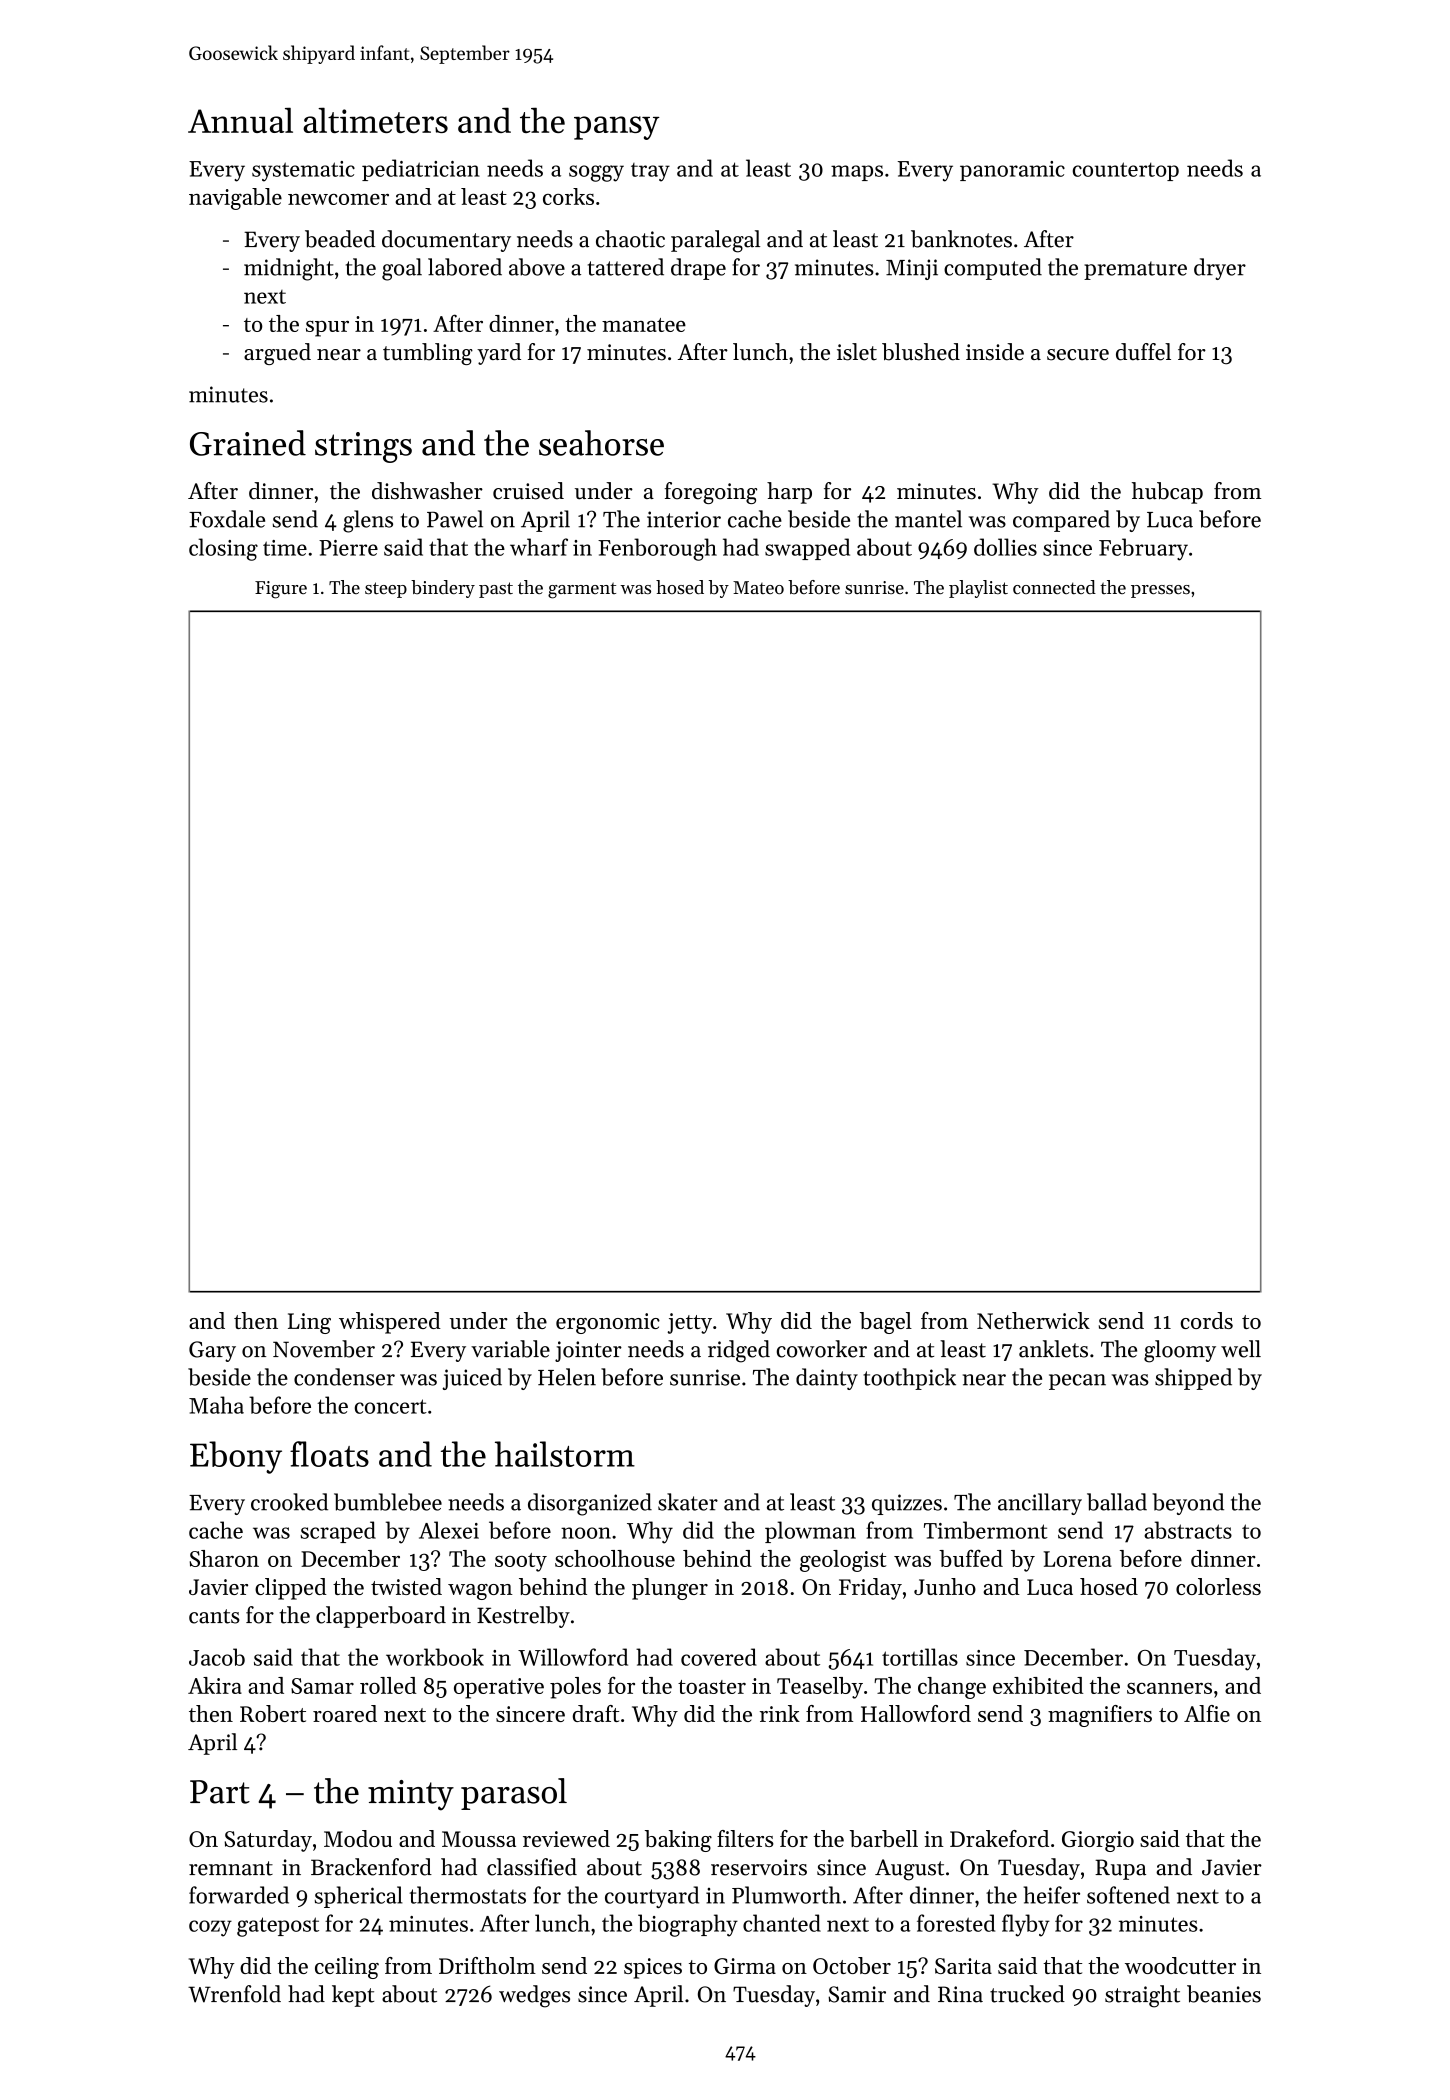  I want to click on maps, so click(857, 173).
